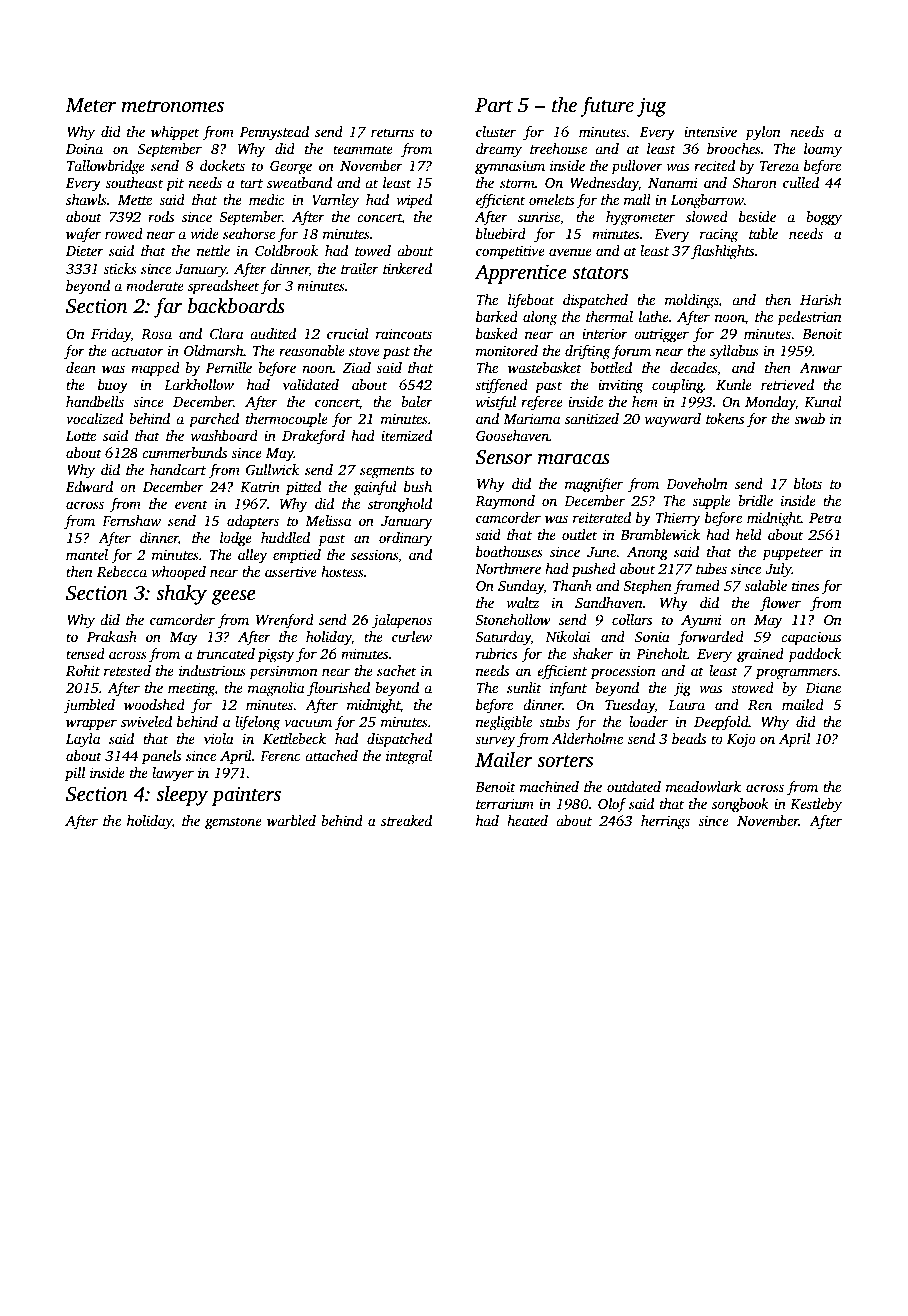 The width and height of the screenshot is (908, 1316). What do you see at coordinates (89, 486) in the screenshot?
I see `Edward` at bounding box center [89, 486].
